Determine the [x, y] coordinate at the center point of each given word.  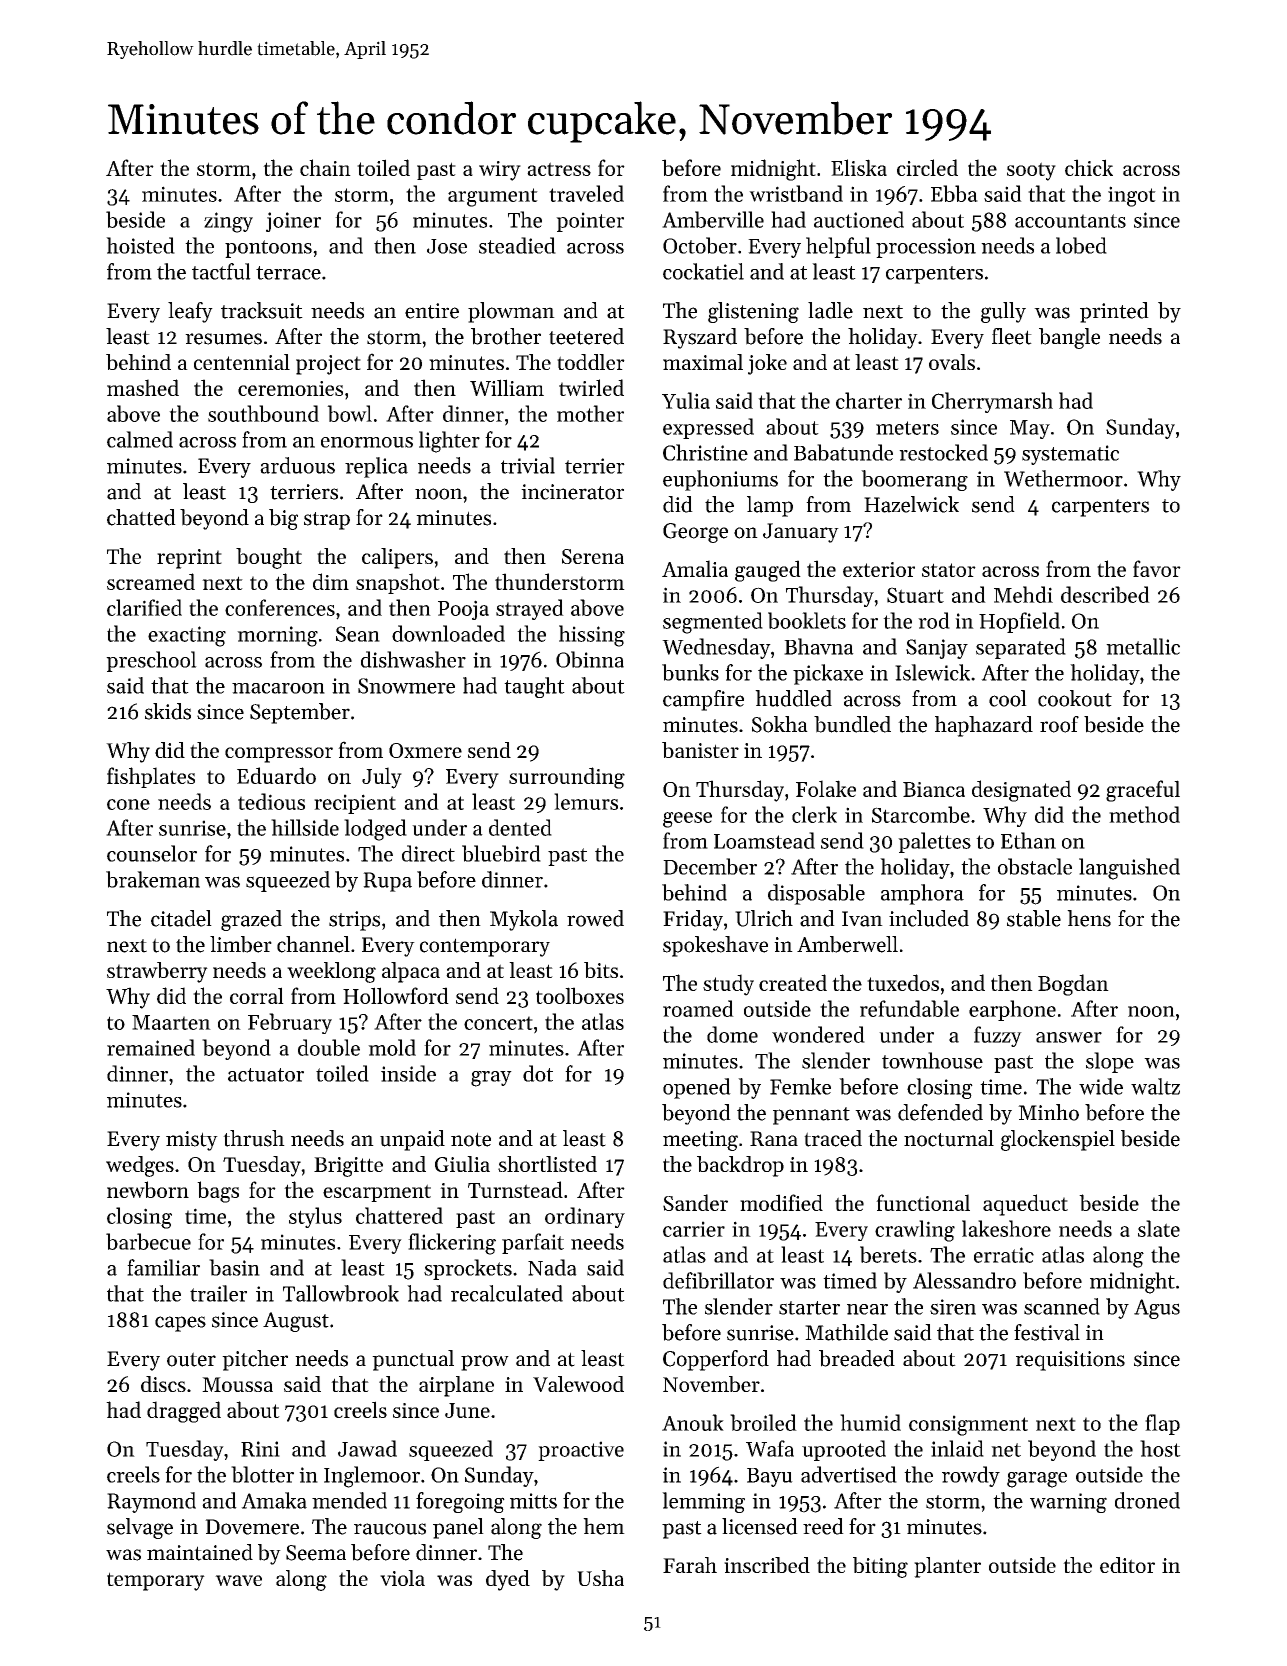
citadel [181, 918]
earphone [1012, 1010]
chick [1089, 167]
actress [559, 169]
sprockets [468, 1269]
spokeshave [715, 946]
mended [349, 1500]
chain [325, 167]
